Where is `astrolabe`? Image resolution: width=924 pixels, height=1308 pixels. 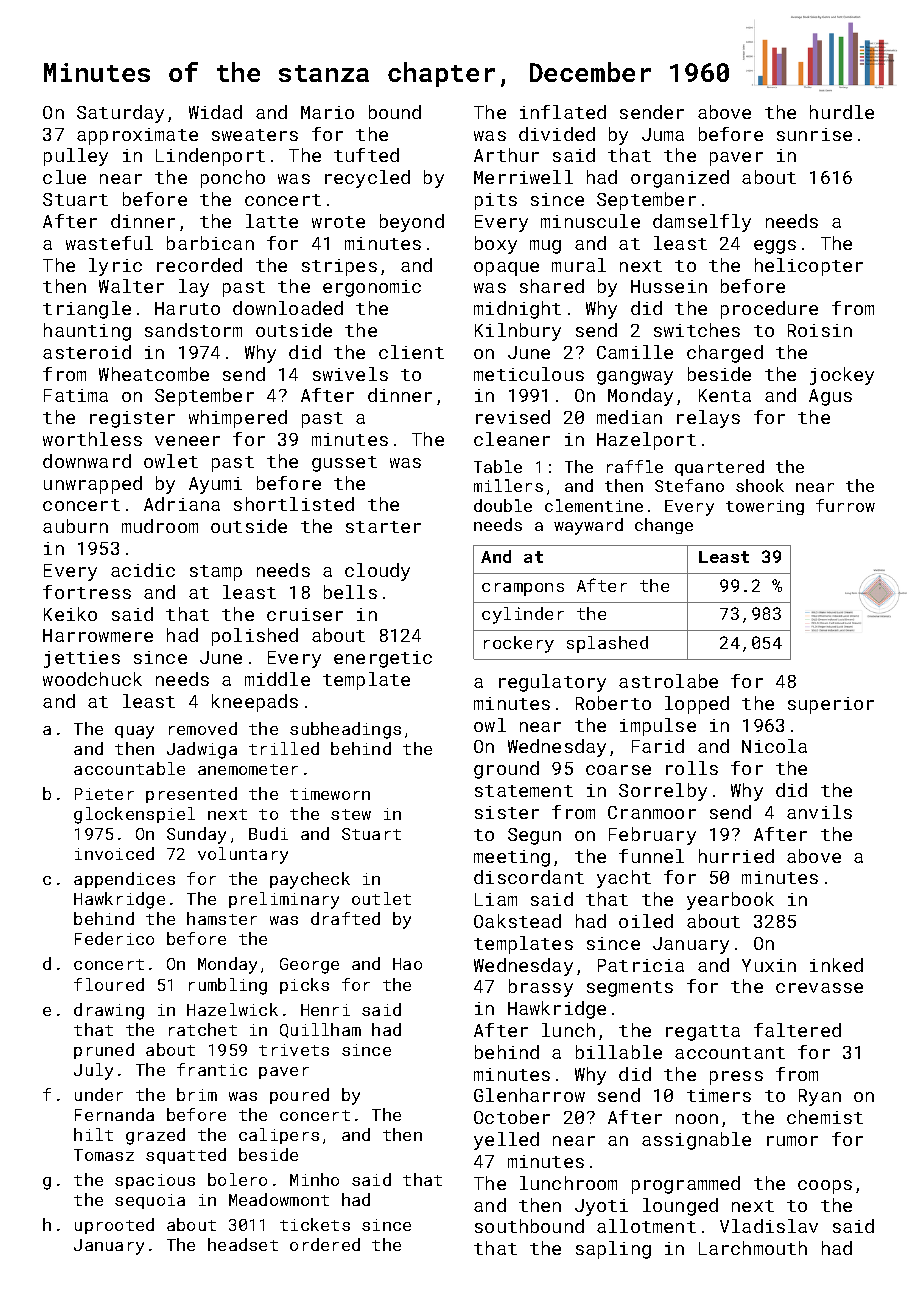 astrolabe is located at coordinates (668, 681).
